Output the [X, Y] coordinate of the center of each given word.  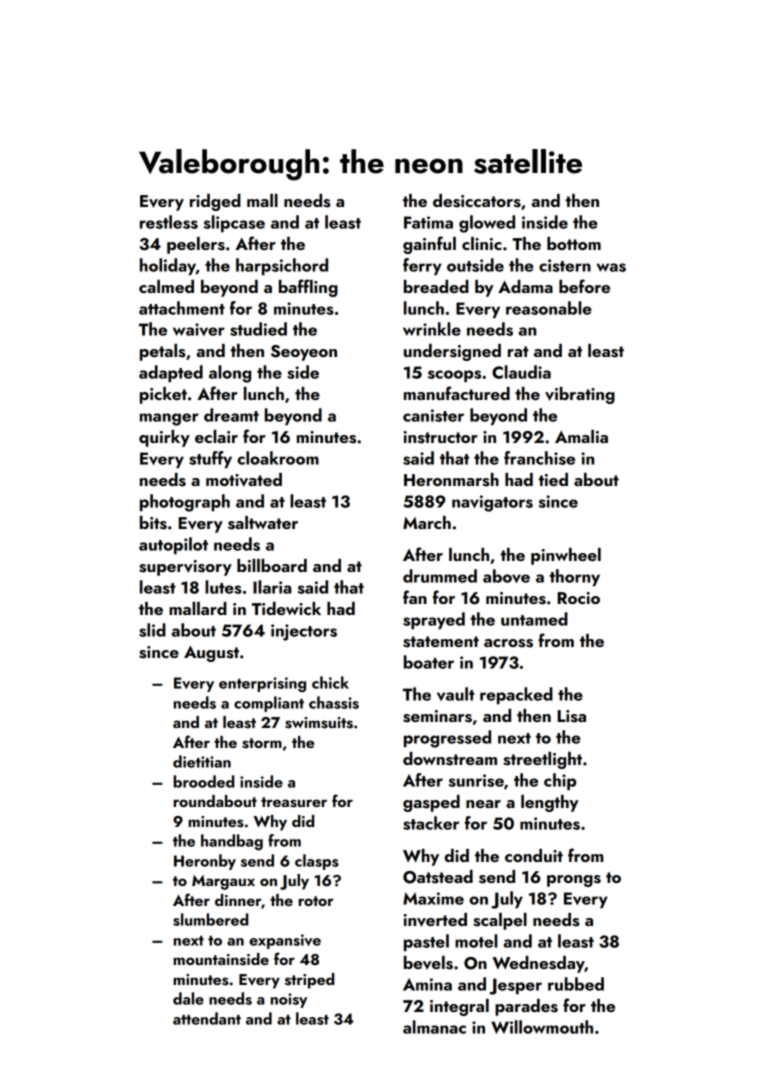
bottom [574, 243]
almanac [434, 1027]
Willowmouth [542, 1027]
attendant [207, 1018]
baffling [308, 288]
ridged [215, 202]
